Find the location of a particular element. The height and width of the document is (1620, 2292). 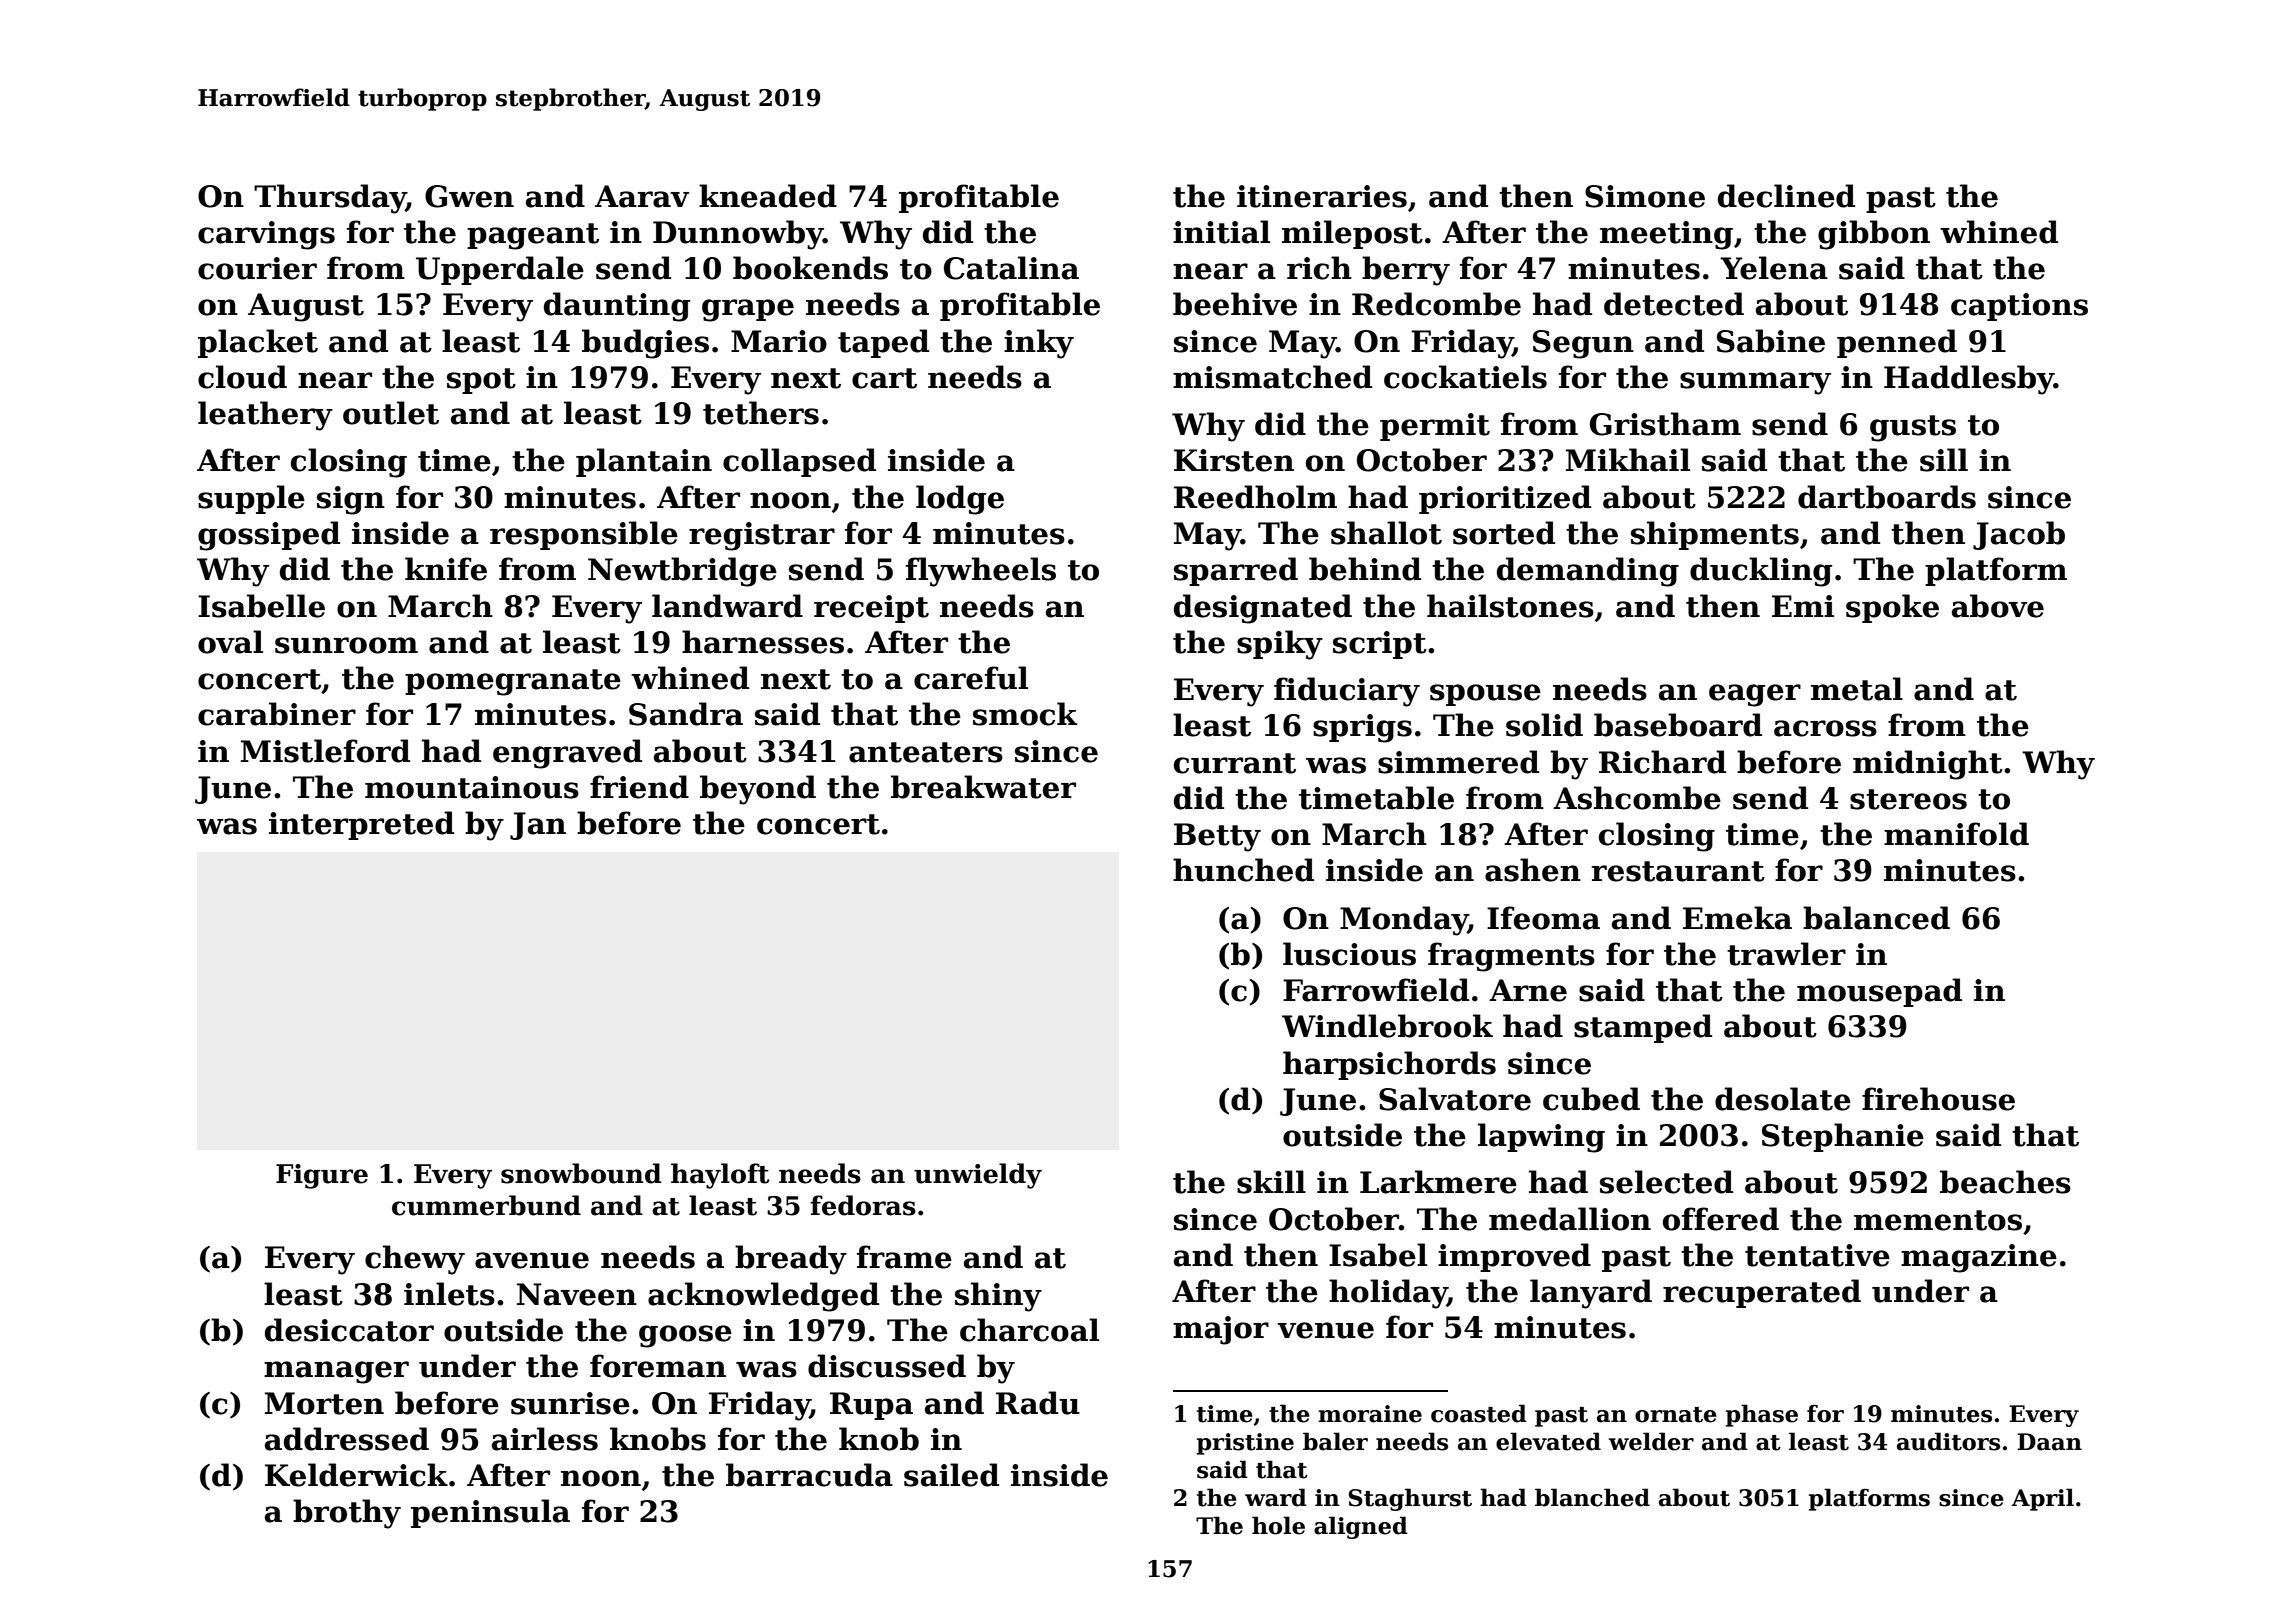

Farrowfield is located at coordinates (1376, 990).
